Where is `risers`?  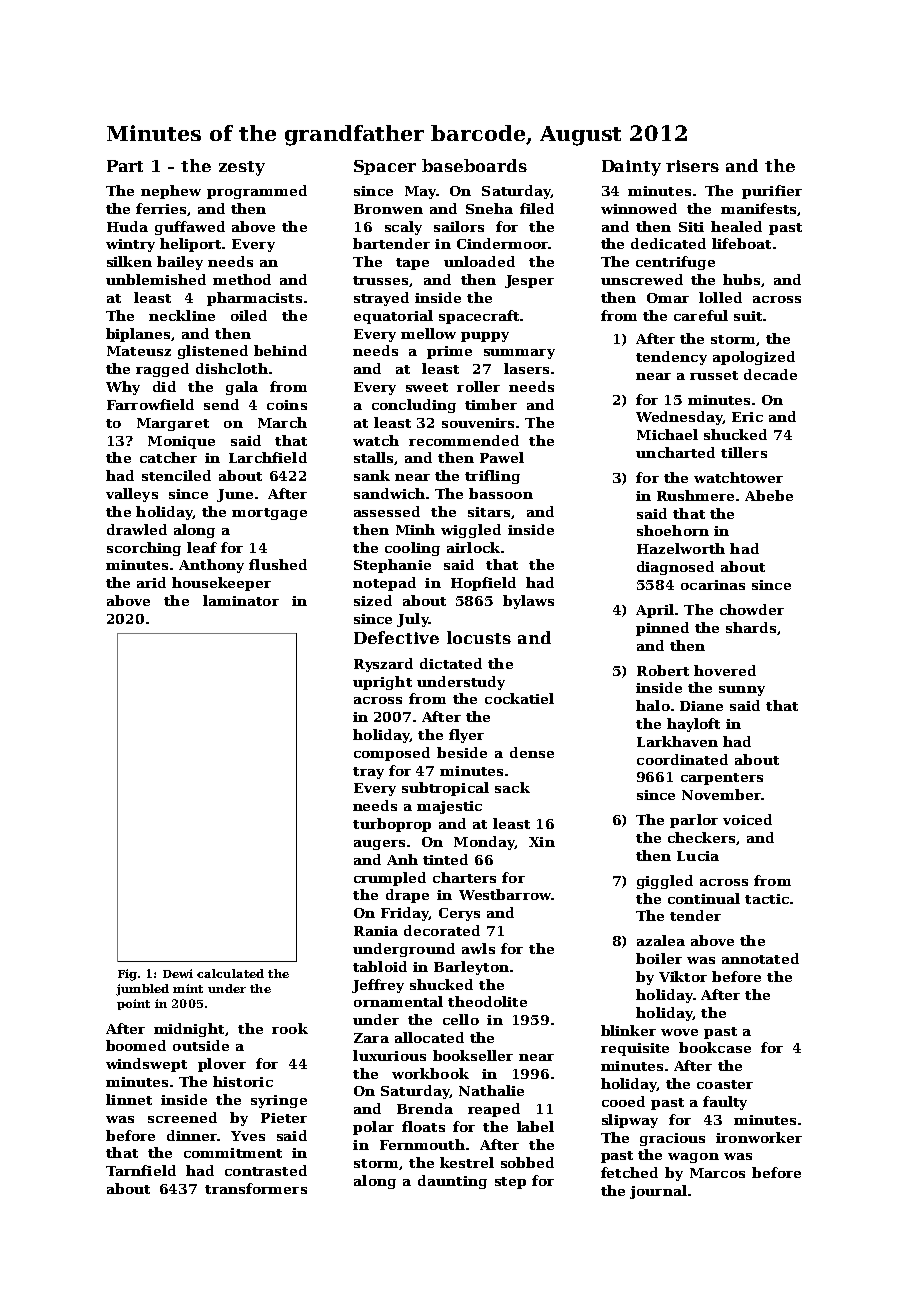 risers is located at coordinates (692, 166).
